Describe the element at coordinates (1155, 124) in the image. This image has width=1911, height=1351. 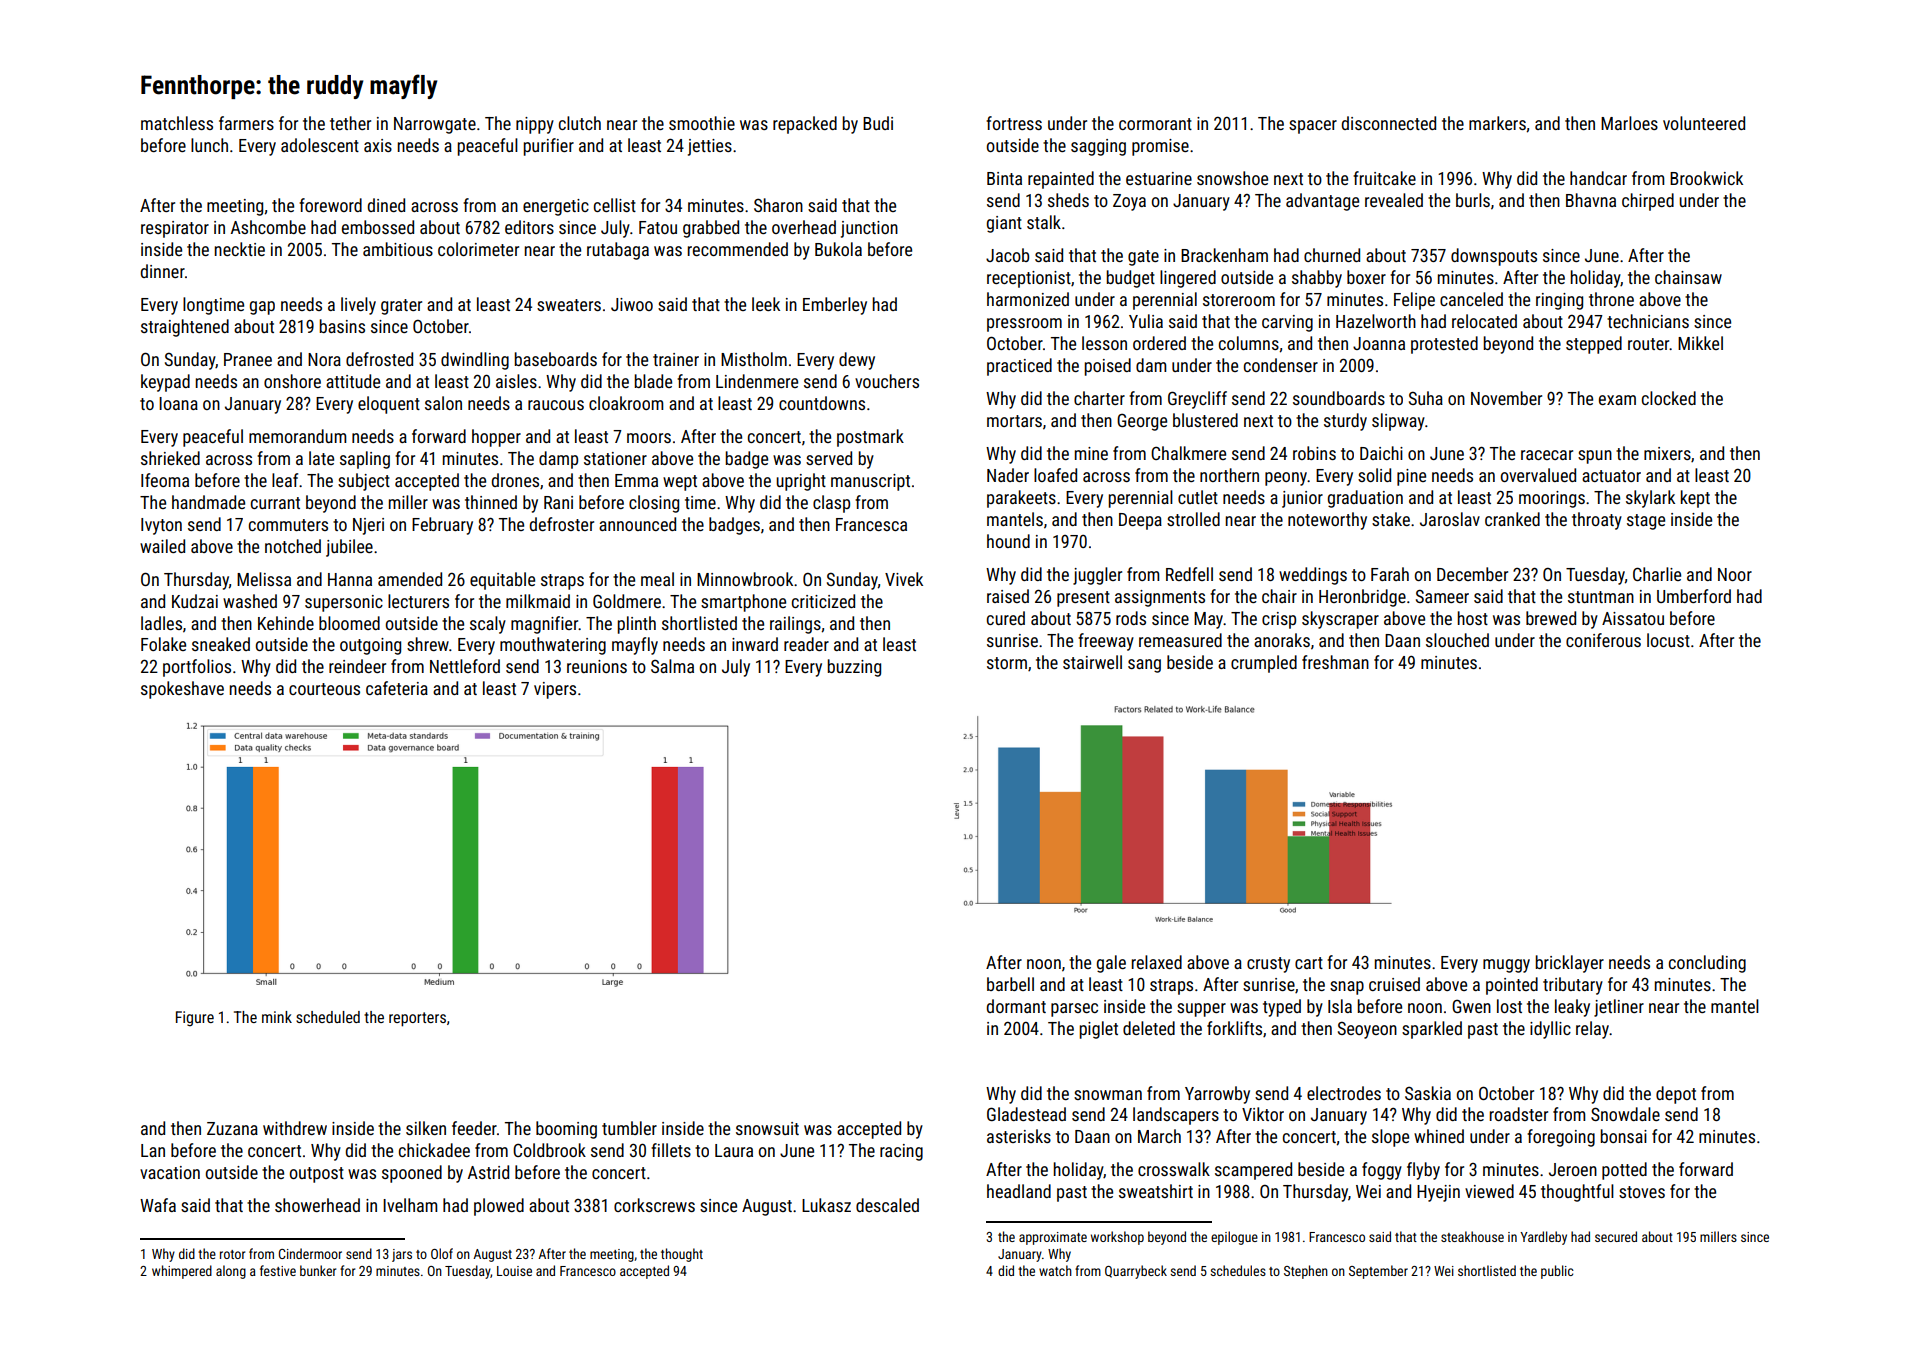
I see `cormorant` at that location.
